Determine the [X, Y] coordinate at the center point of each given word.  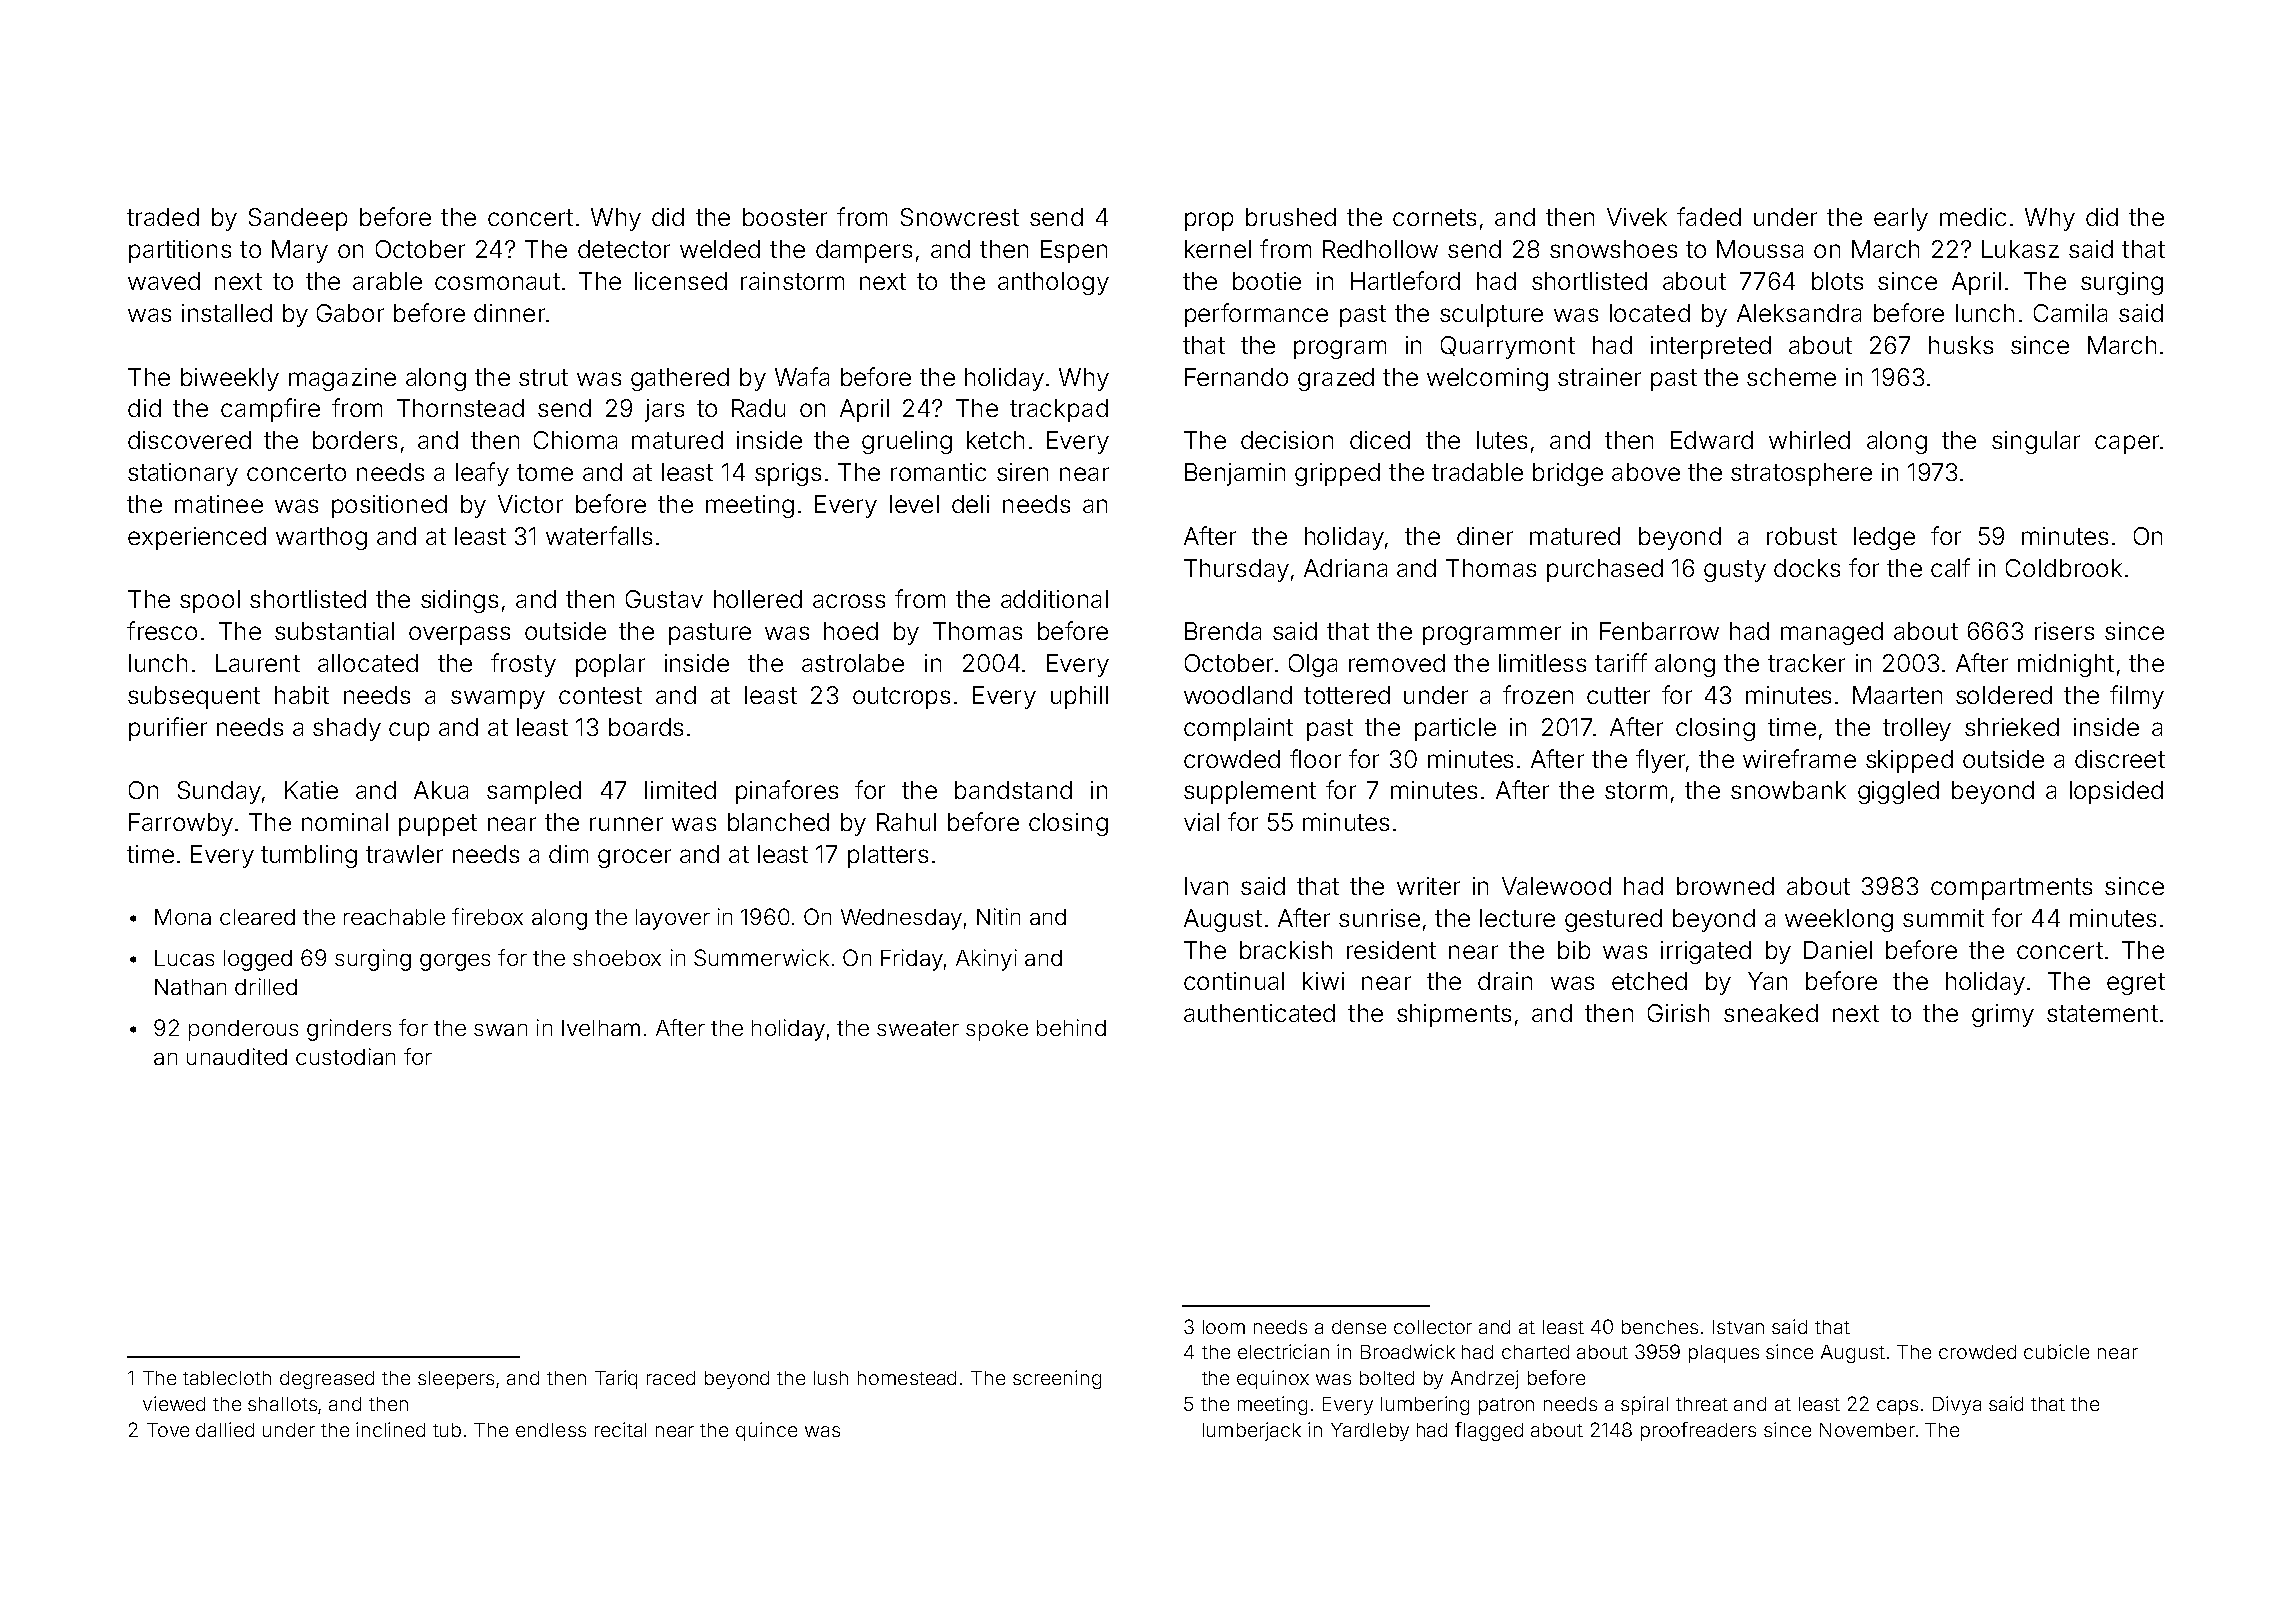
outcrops [901, 698]
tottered [1347, 695]
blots [1837, 281]
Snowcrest [960, 217]
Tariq [616, 1379]
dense [1359, 1327]
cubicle [2056, 1351]
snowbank [1788, 790]
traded [163, 217]
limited [680, 790]
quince [766, 1431]
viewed [174, 1403]
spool [210, 601]
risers [2064, 631]
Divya [1957, 1405]
